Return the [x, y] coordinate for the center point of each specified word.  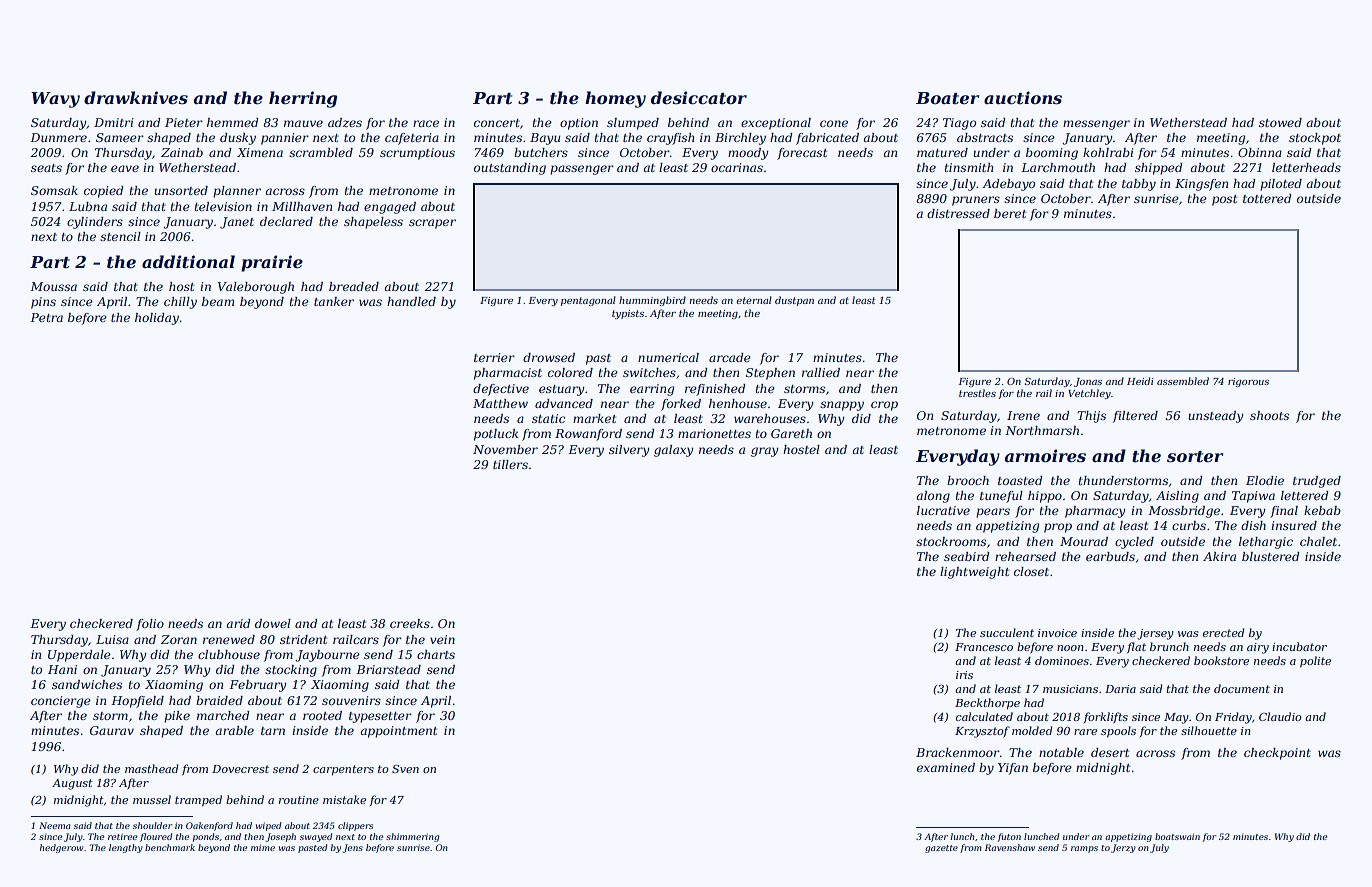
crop [884, 406]
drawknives [136, 98]
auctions [1023, 98]
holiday [157, 319]
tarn [273, 731]
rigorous [1248, 382]
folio [150, 625]
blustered [1271, 556]
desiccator [699, 98]
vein [442, 639]
